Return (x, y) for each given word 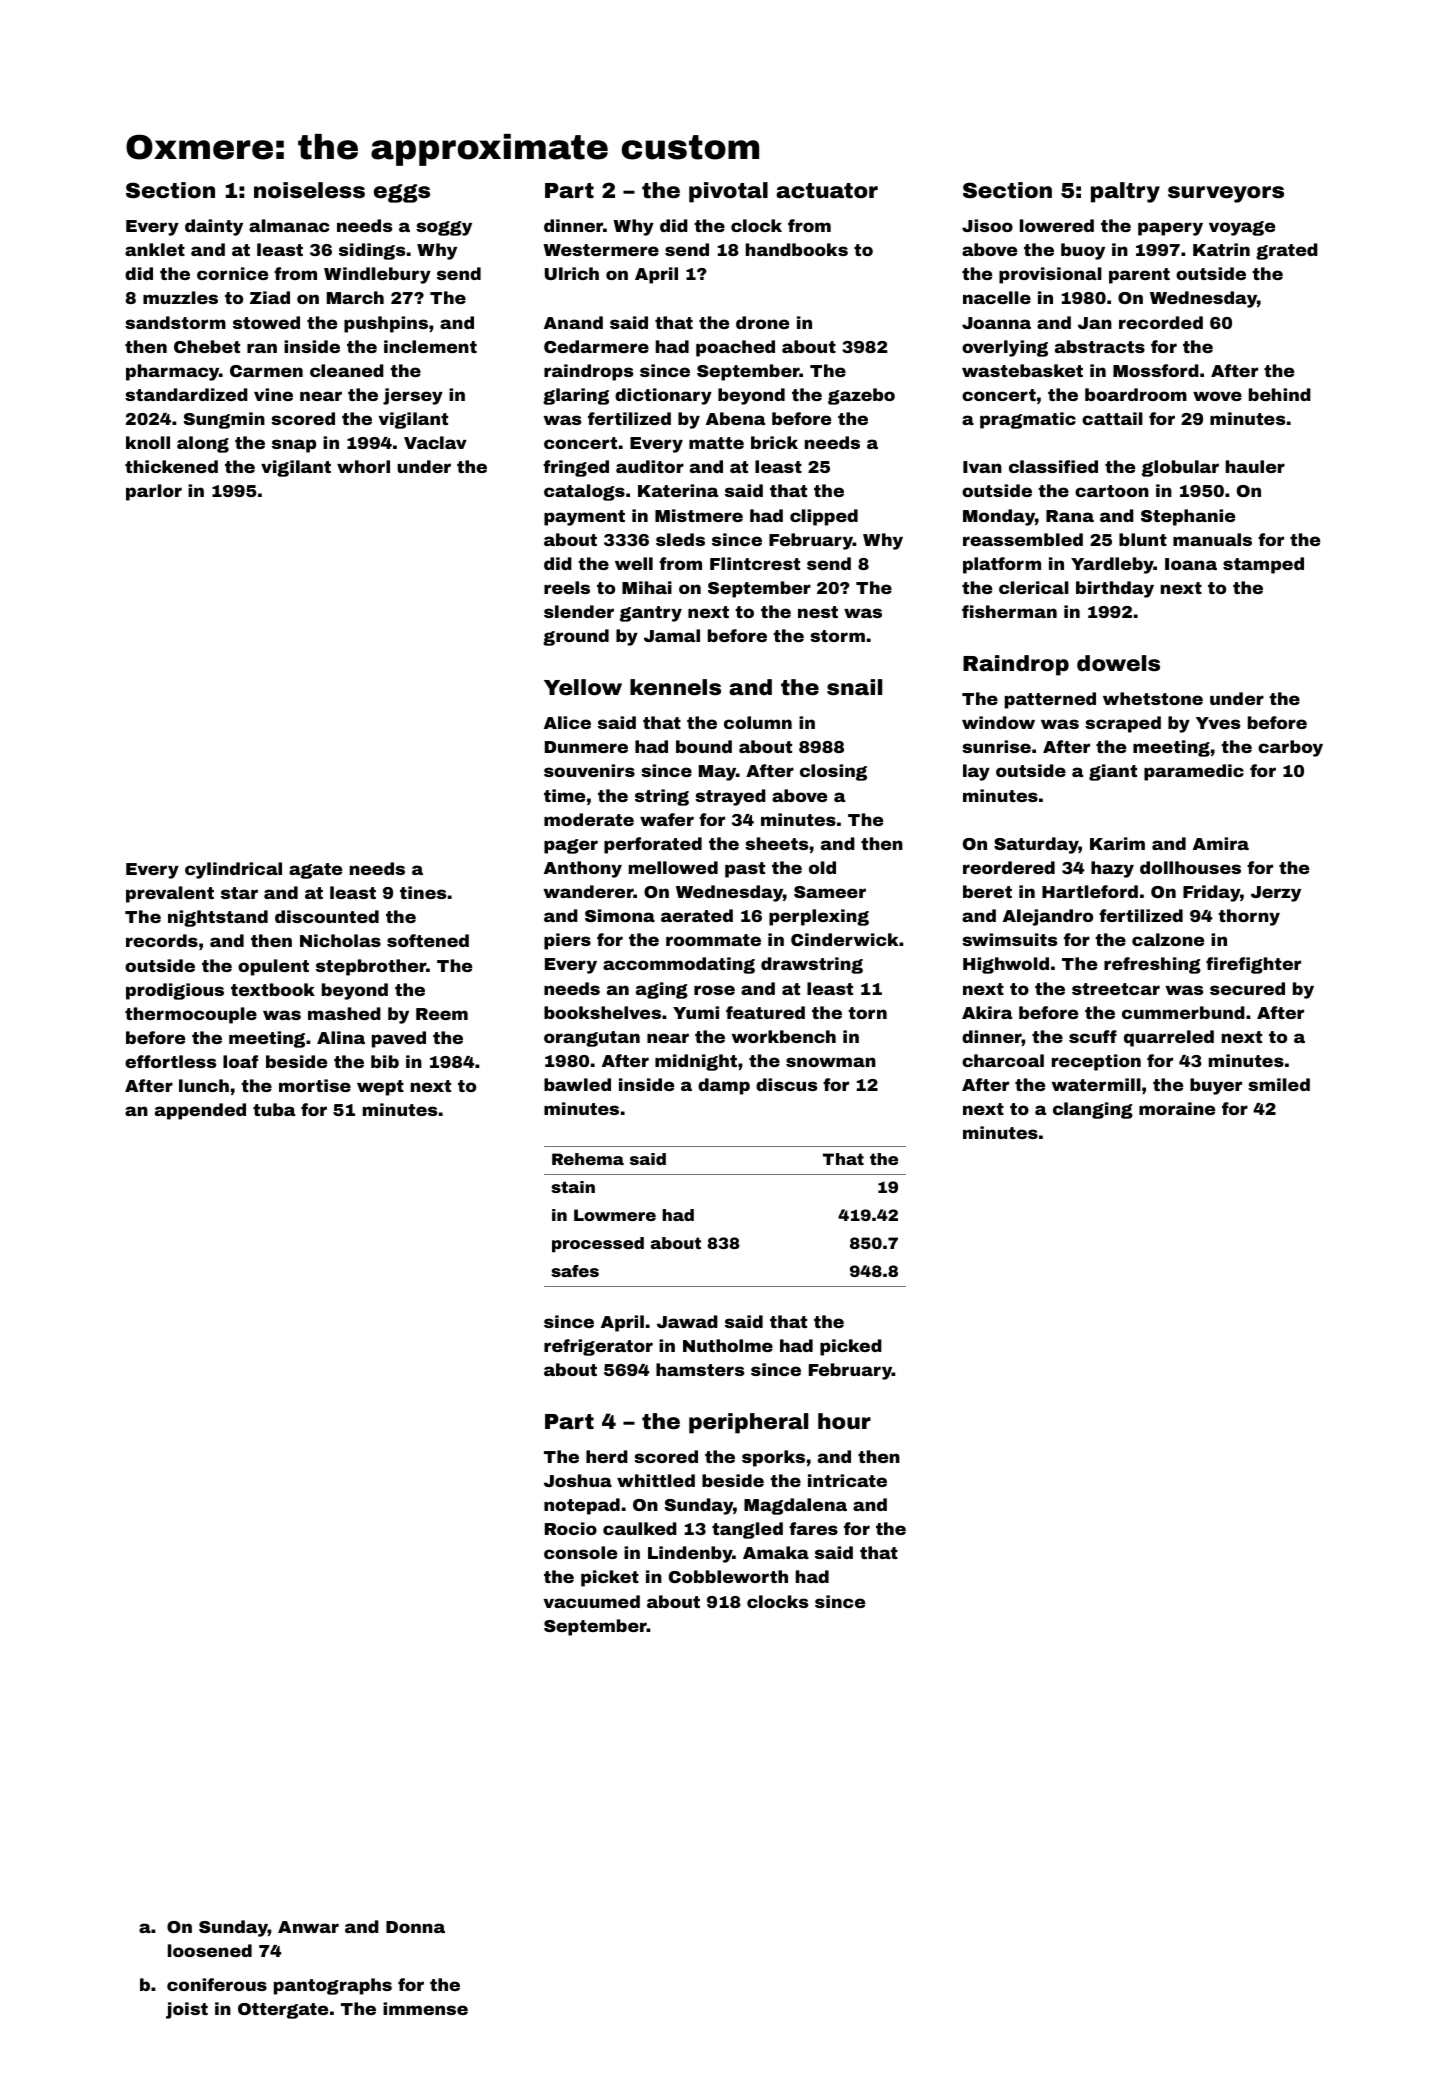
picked (851, 1347)
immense (425, 2008)
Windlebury (377, 275)
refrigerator (598, 1347)
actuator (827, 191)
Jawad (687, 1321)
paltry (1125, 192)
